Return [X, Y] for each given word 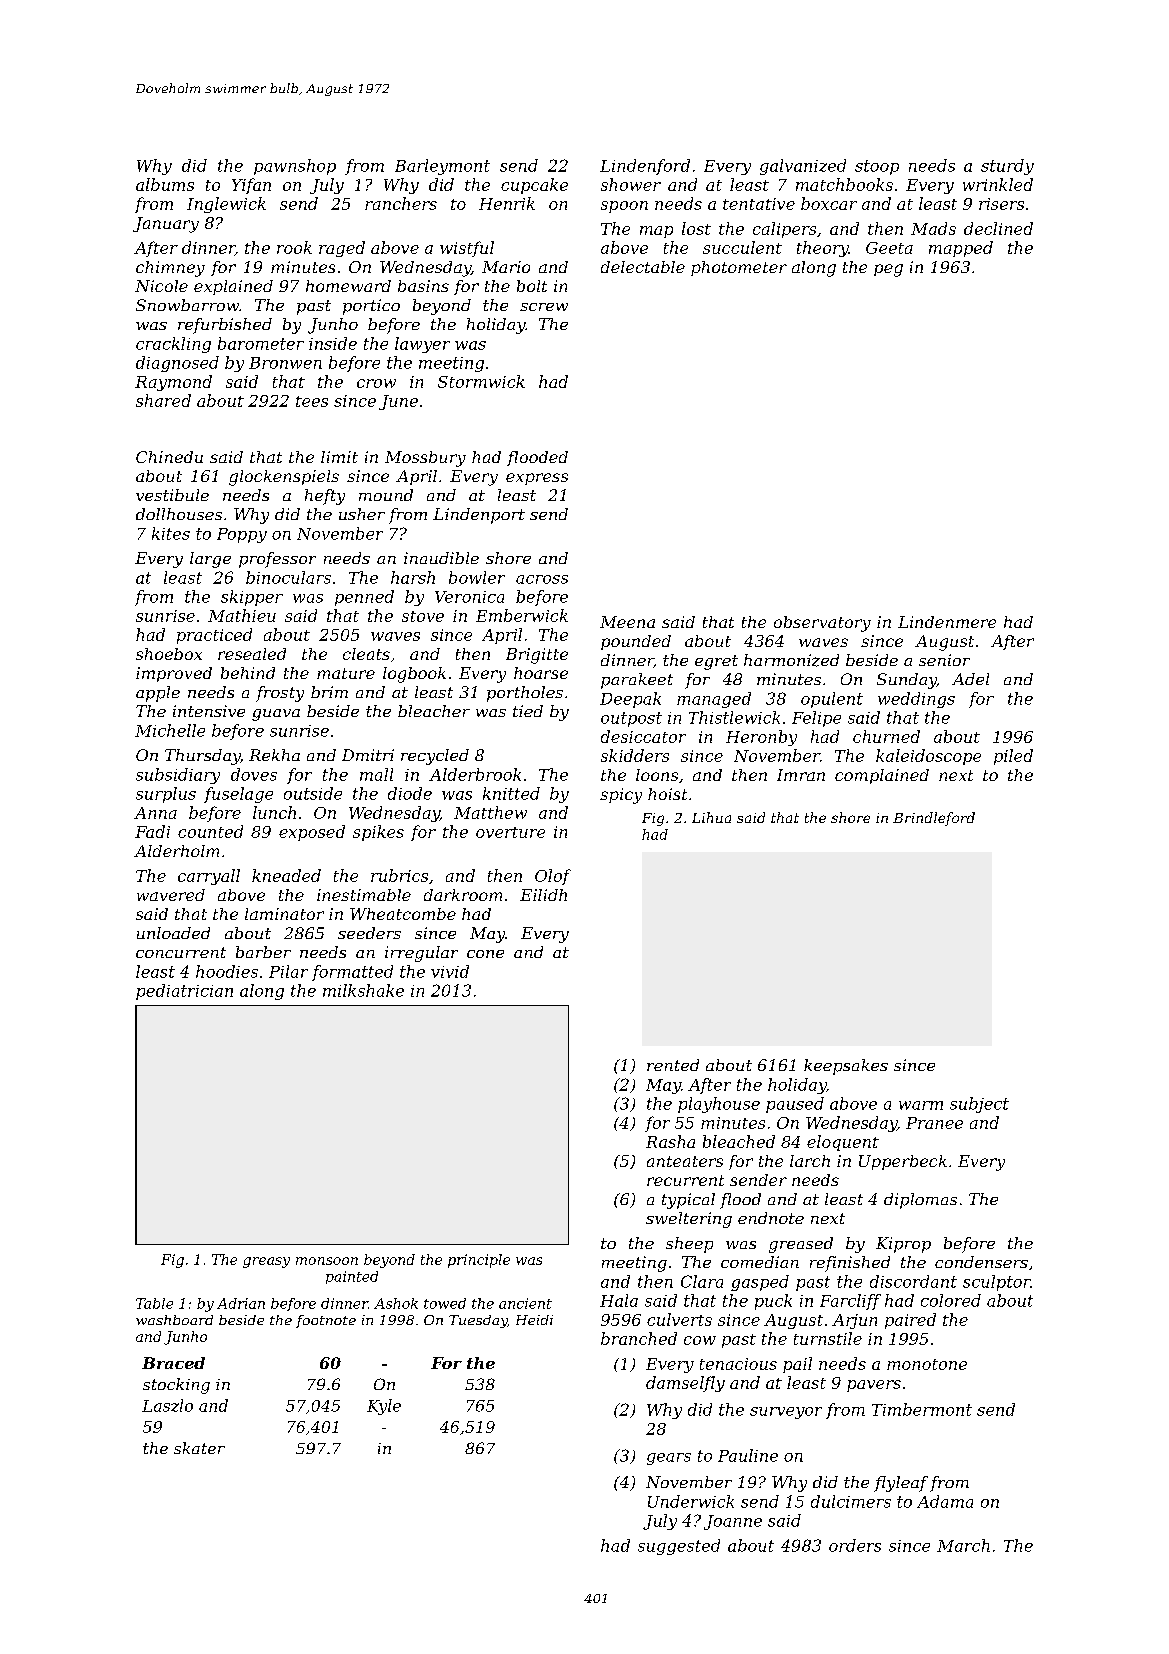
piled [1013, 757]
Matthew [490, 812]
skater [199, 1448]
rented [673, 1065]
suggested [679, 1547]
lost [696, 228]
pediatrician [184, 992]
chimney [170, 269]
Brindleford [934, 819]
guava [276, 715]
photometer [739, 268]
